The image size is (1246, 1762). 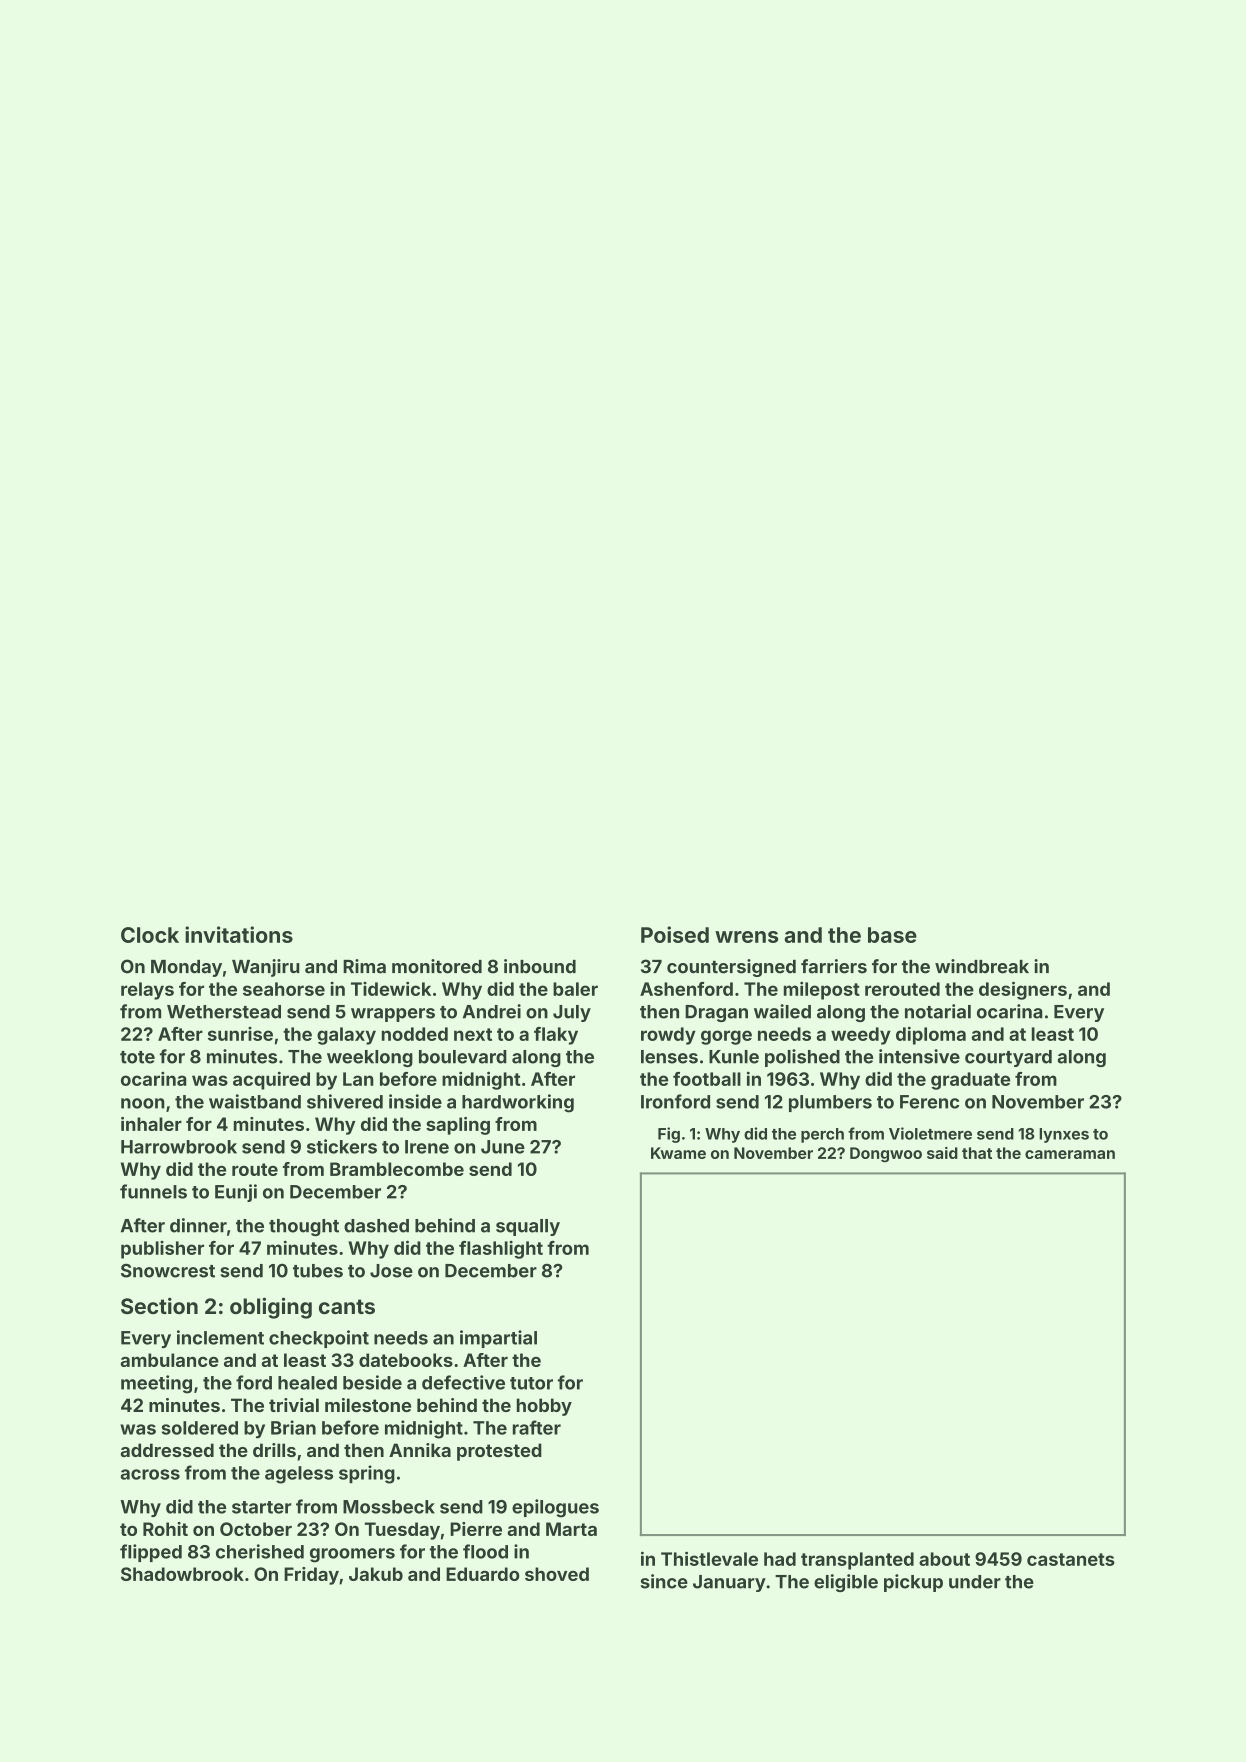 I want to click on squally, so click(x=528, y=1227).
